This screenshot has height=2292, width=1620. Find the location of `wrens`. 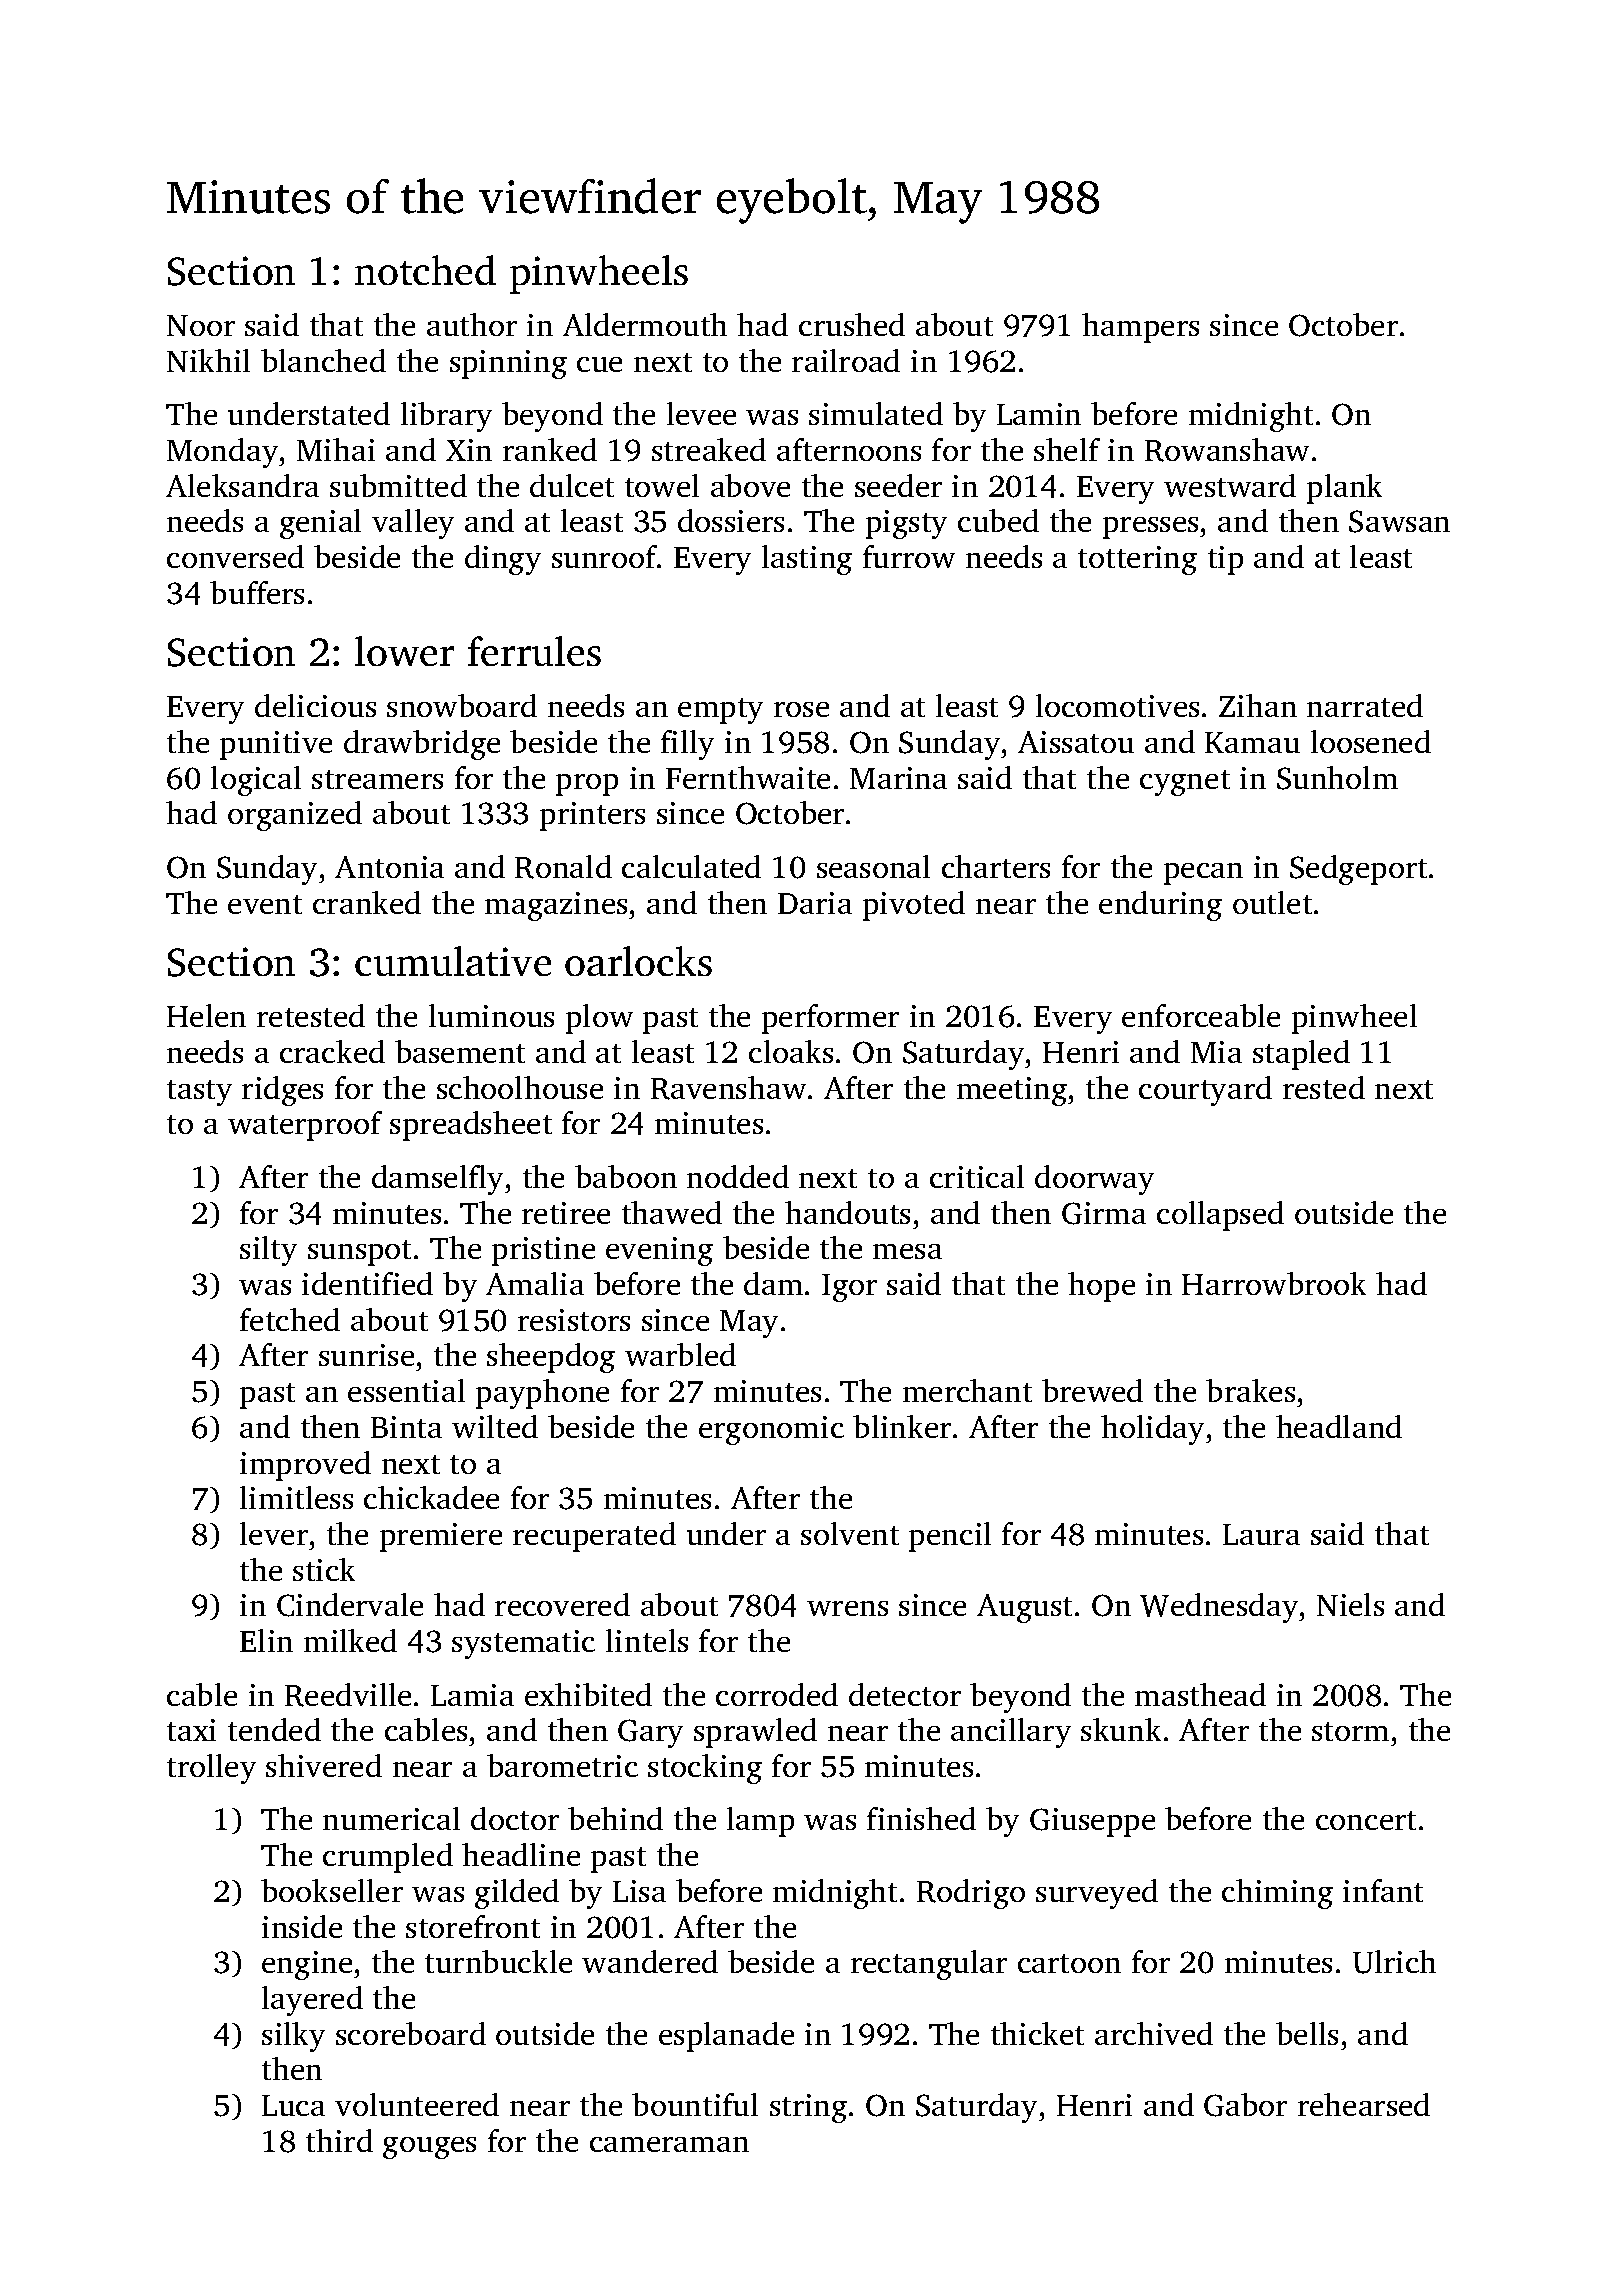

wrens is located at coordinates (847, 1608).
